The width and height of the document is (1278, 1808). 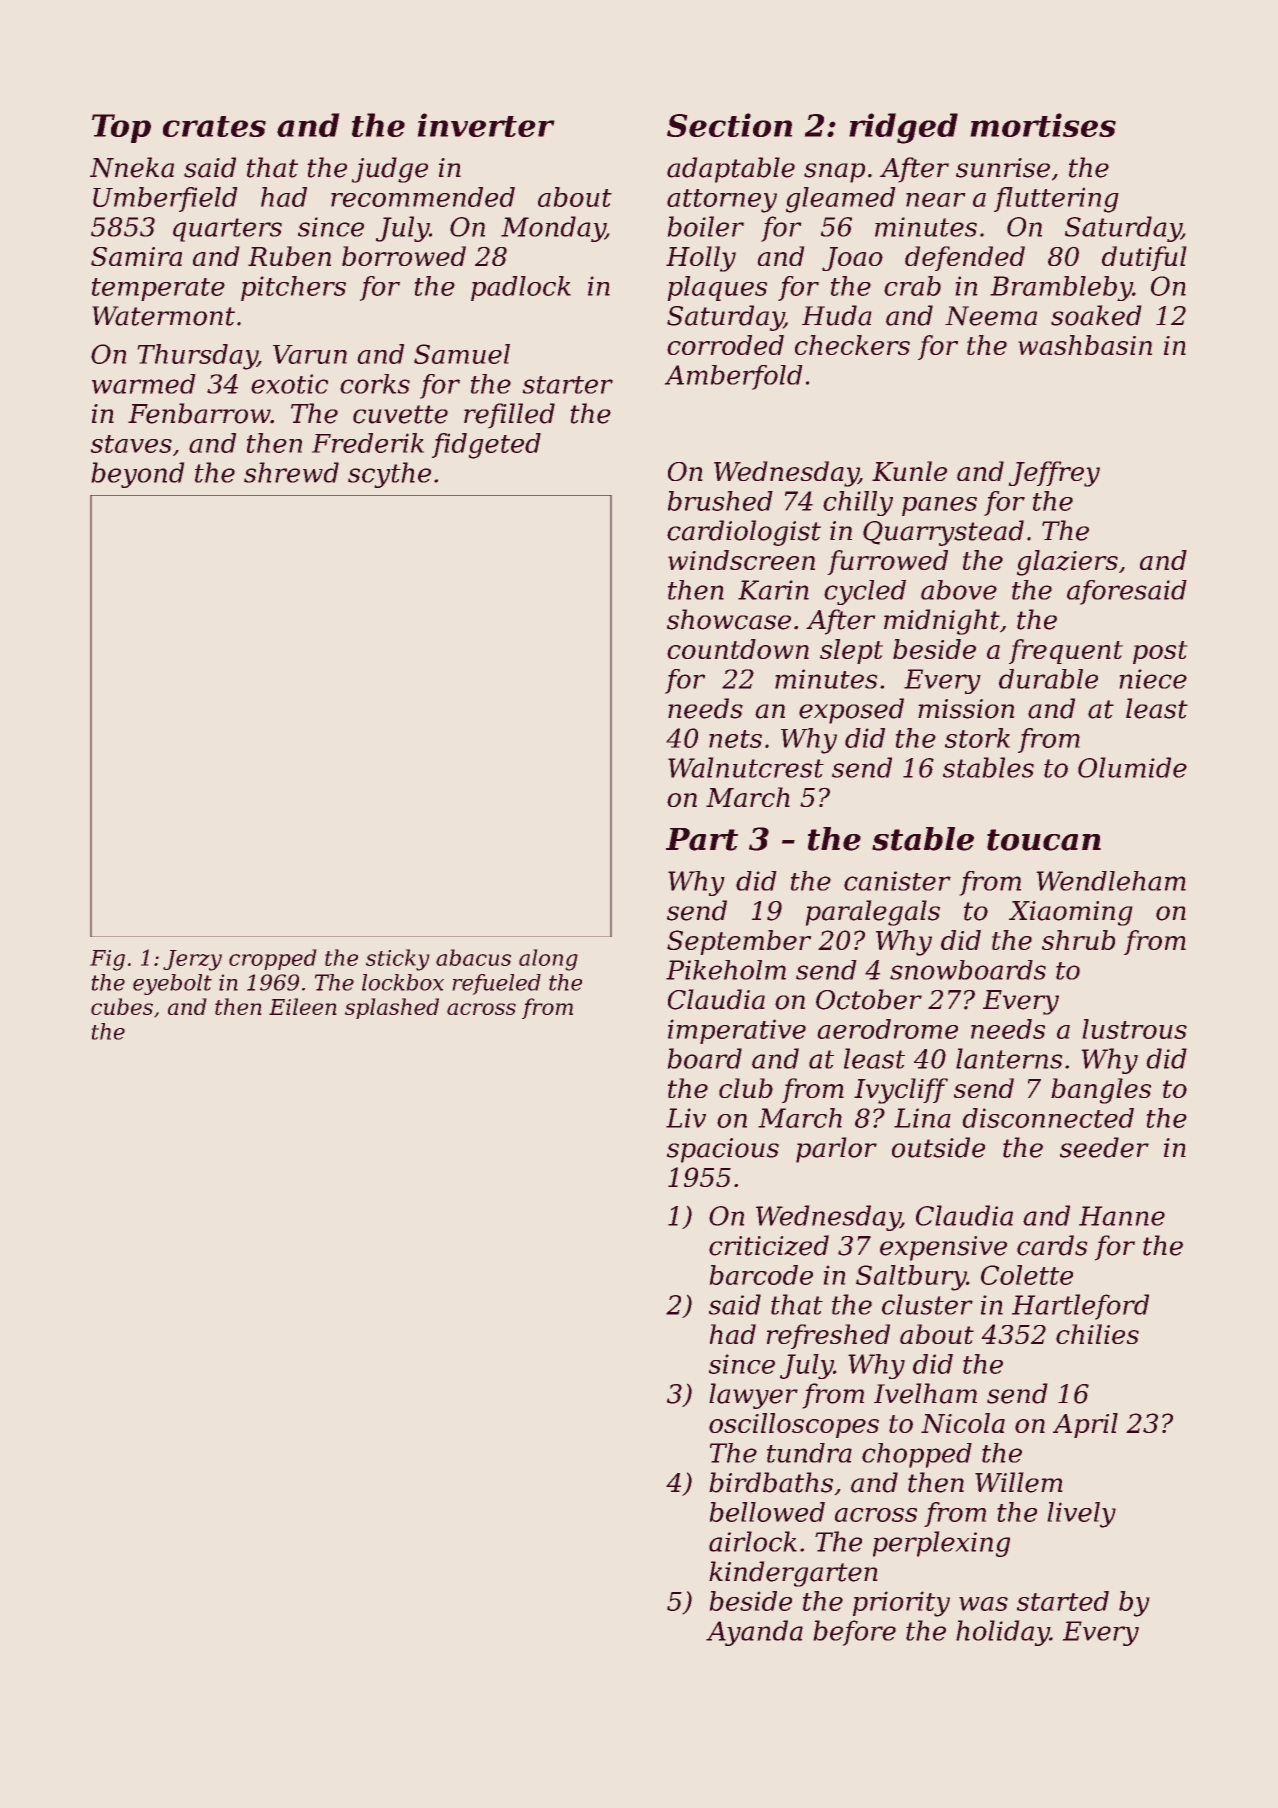 What do you see at coordinates (754, 1633) in the document?
I see `Ayanda` at bounding box center [754, 1633].
